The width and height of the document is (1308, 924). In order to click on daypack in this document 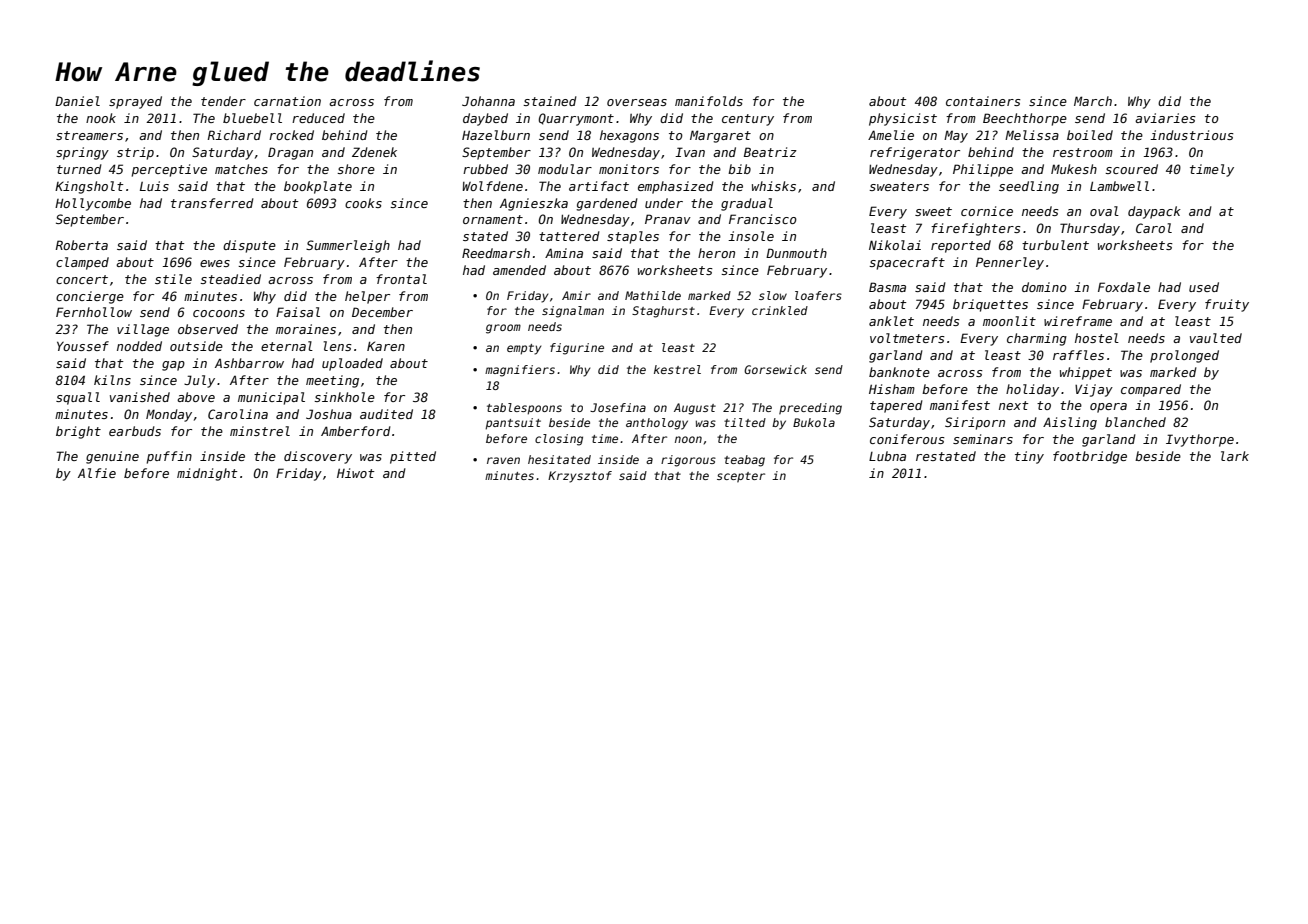, I will do `click(1154, 212)`.
